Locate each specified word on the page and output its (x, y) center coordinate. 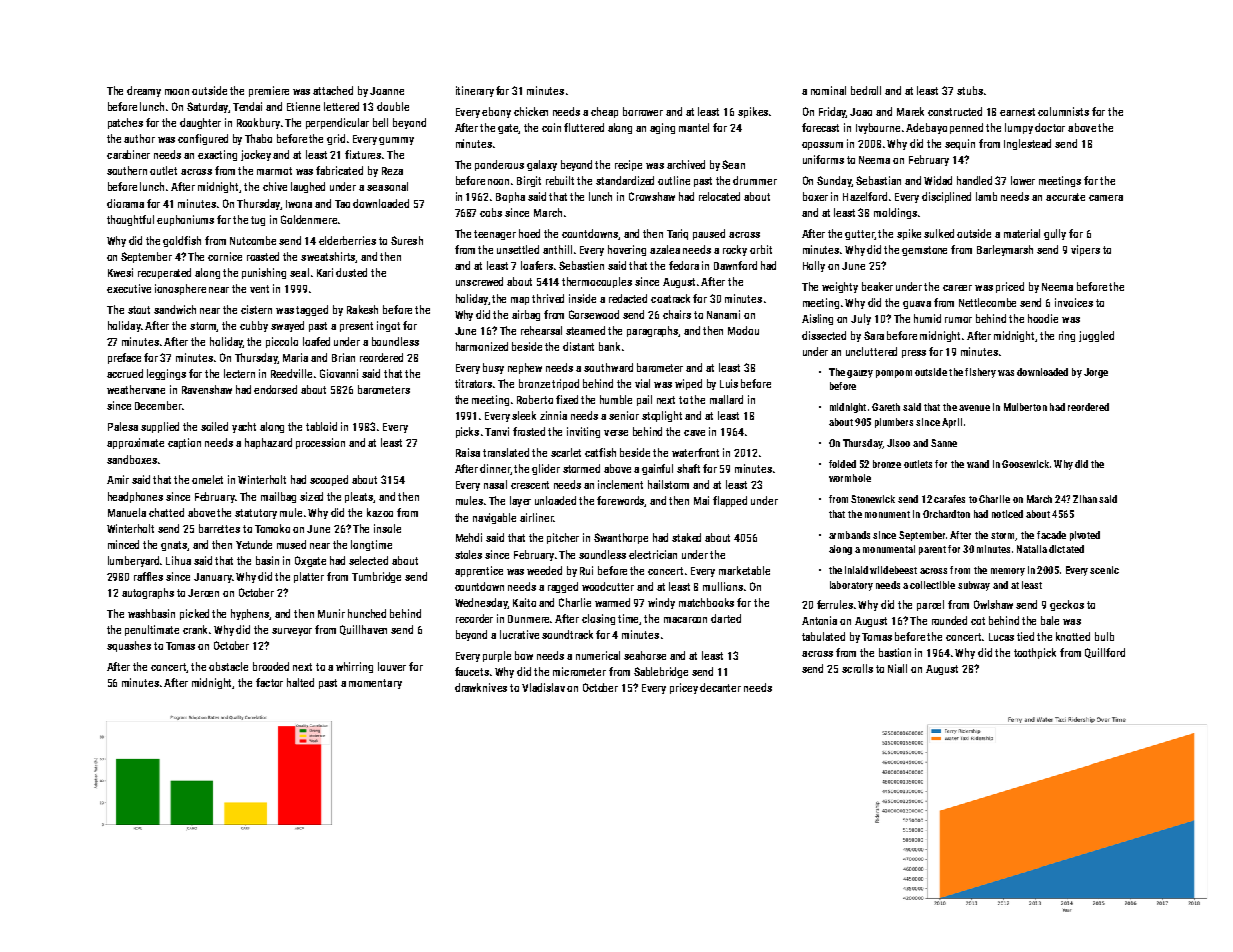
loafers (537, 265)
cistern (256, 309)
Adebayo (926, 128)
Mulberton (1025, 407)
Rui (586, 570)
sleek (524, 415)
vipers (1085, 250)
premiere (269, 91)
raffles (148, 576)
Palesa (123, 426)
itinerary (475, 91)
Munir (331, 613)
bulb (1104, 636)
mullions (723, 586)
